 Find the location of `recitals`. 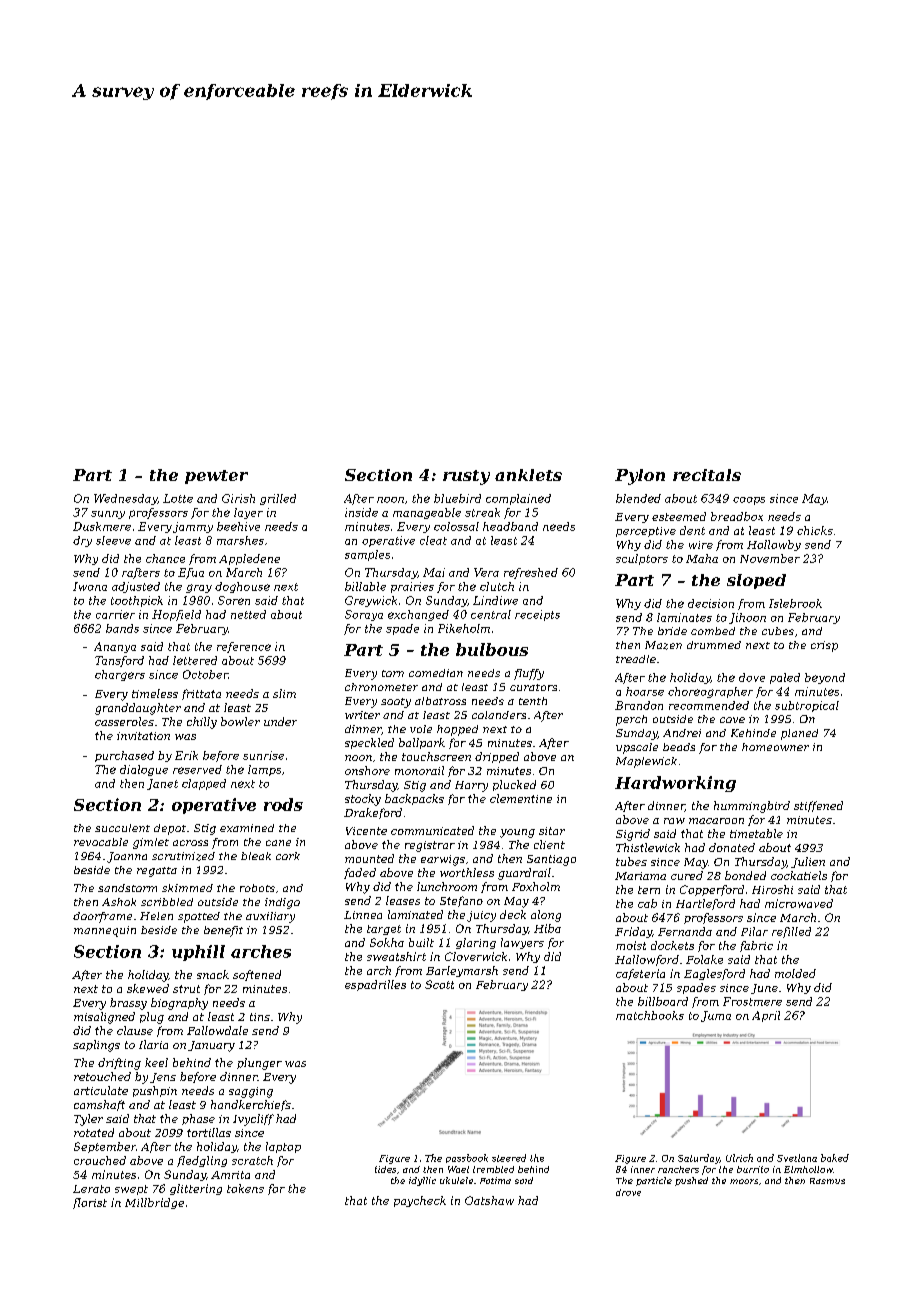

recitals is located at coordinates (707, 475).
